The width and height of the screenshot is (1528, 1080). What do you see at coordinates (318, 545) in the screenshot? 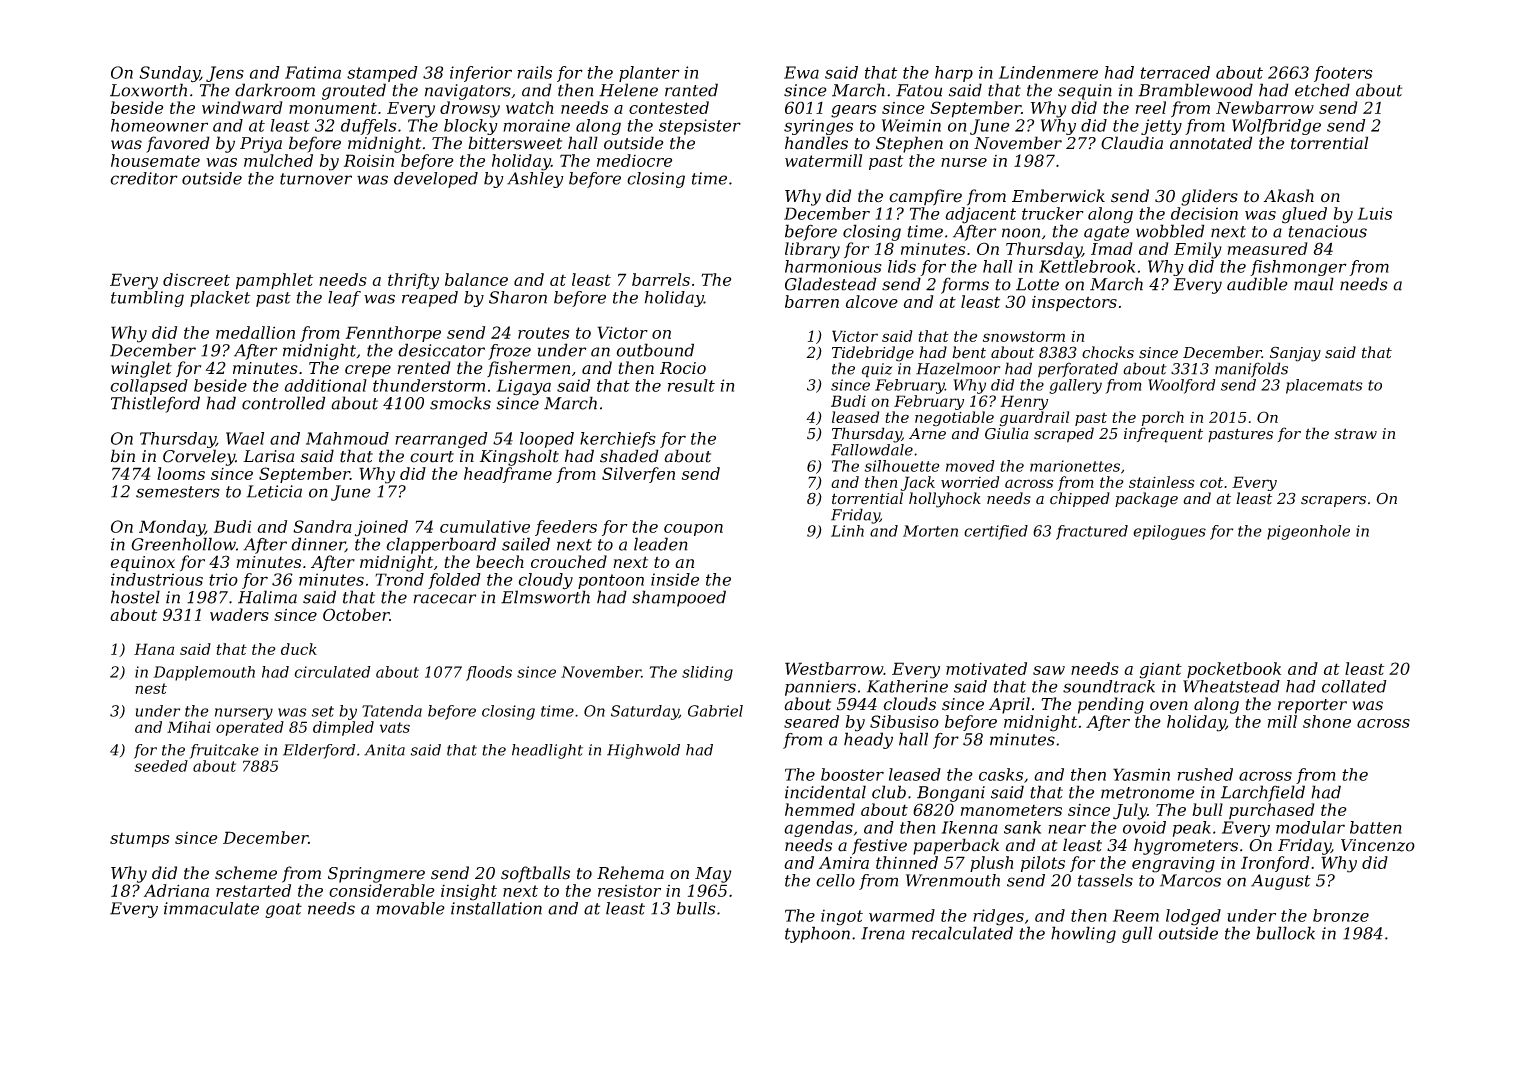
I see `dinner` at bounding box center [318, 545].
